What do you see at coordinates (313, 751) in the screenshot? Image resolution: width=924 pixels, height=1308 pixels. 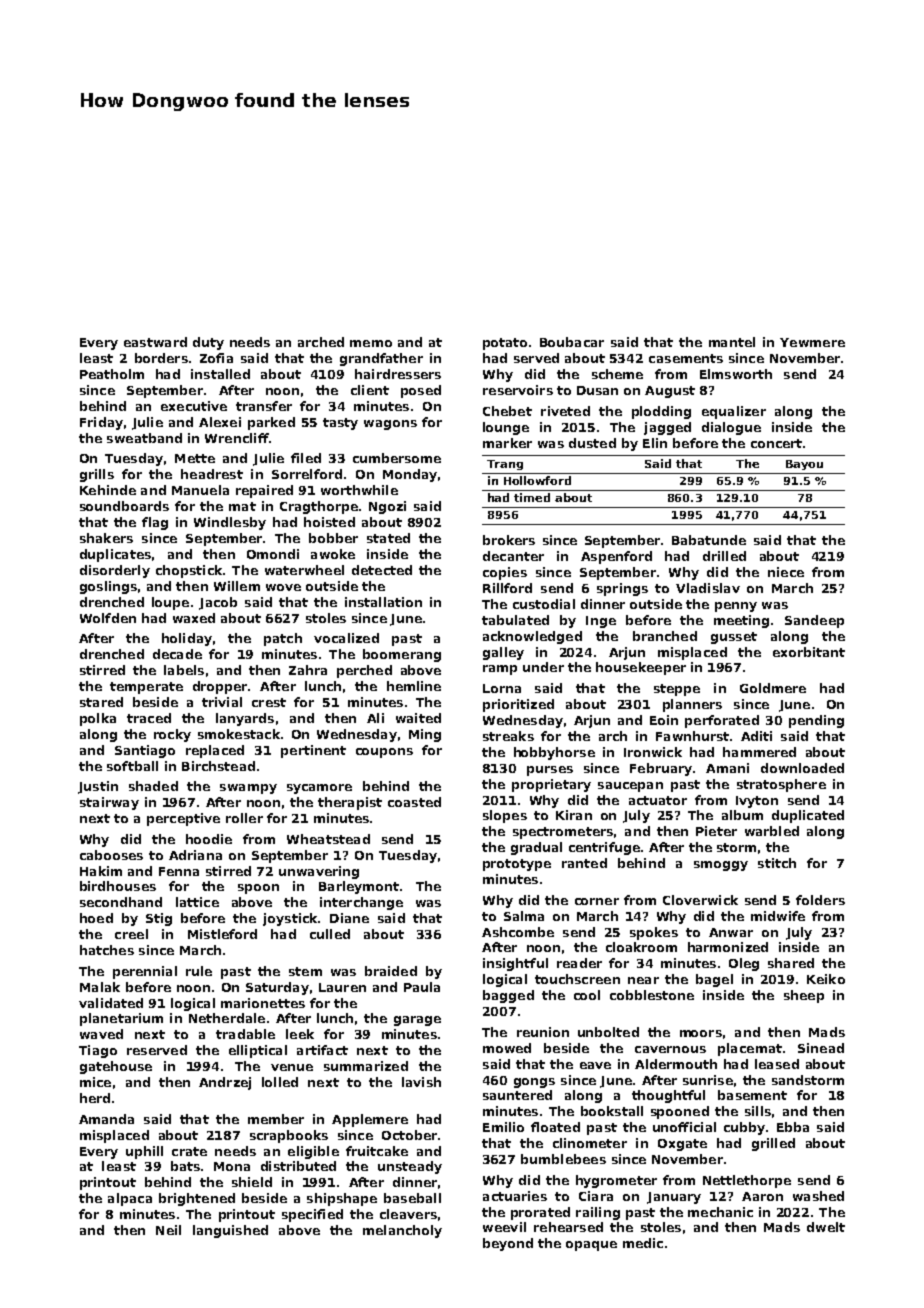 I see `pertinent` at bounding box center [313, 751].
